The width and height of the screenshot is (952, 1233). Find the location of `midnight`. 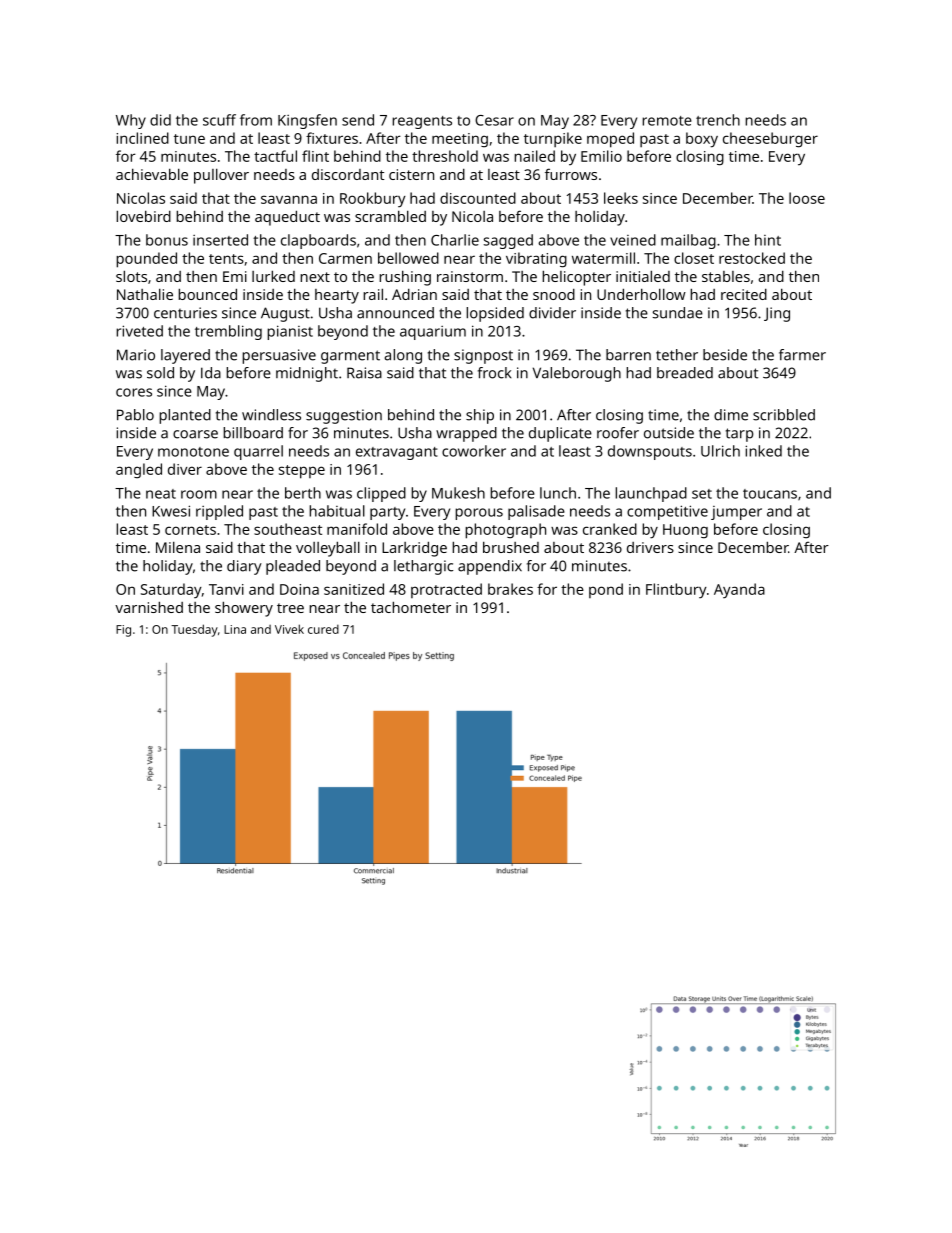

midnight is located at coordinates (307, 374).
